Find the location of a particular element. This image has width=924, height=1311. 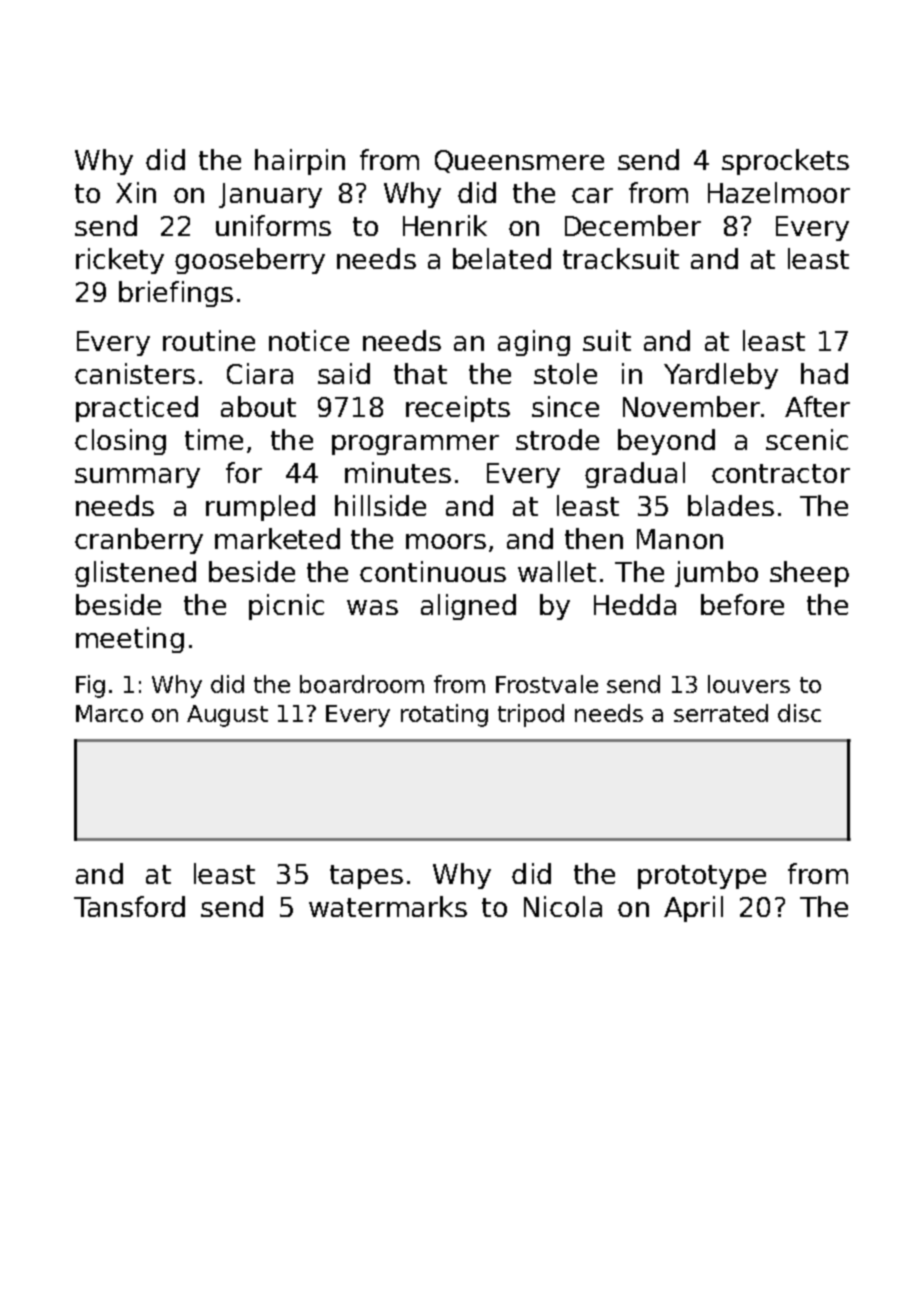

boardroom is located at coordinates (362, 684).
